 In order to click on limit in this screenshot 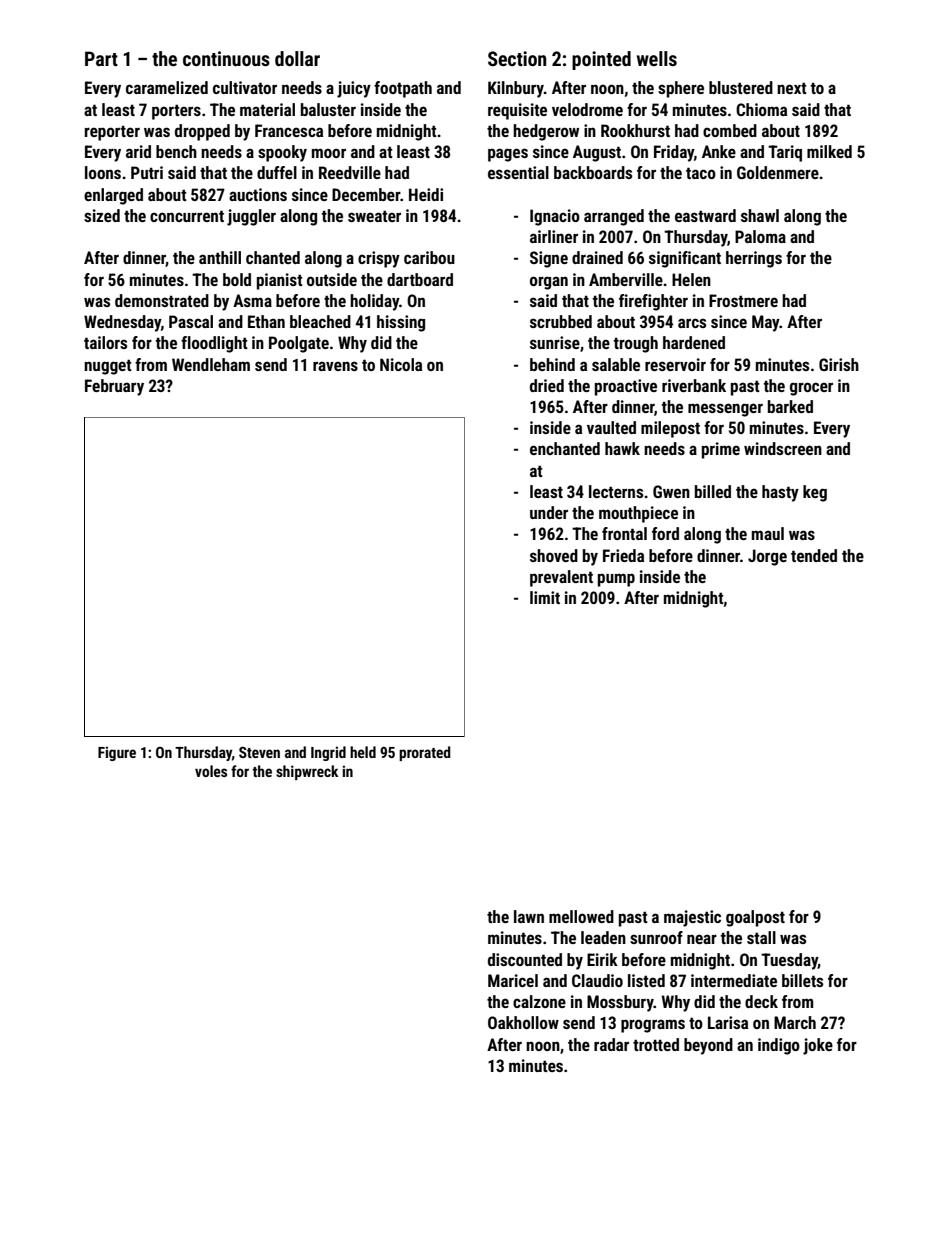, I will do `click(545, 597)`.
